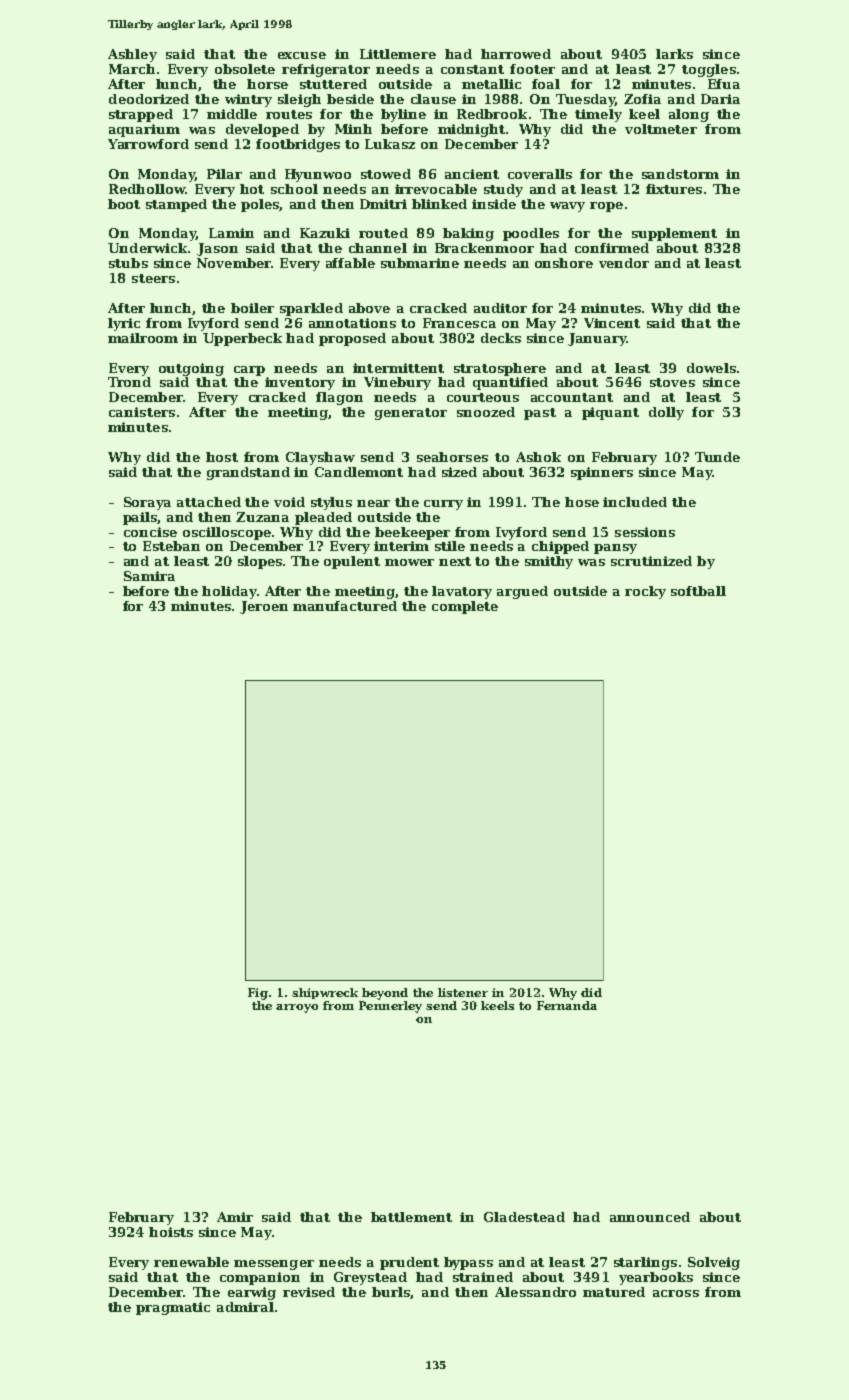 The image size is (849, 1400). What do you see at coordinates (359, 472) in the screenshot?
I see `Candlemont` at bounding box center [359, 472].
